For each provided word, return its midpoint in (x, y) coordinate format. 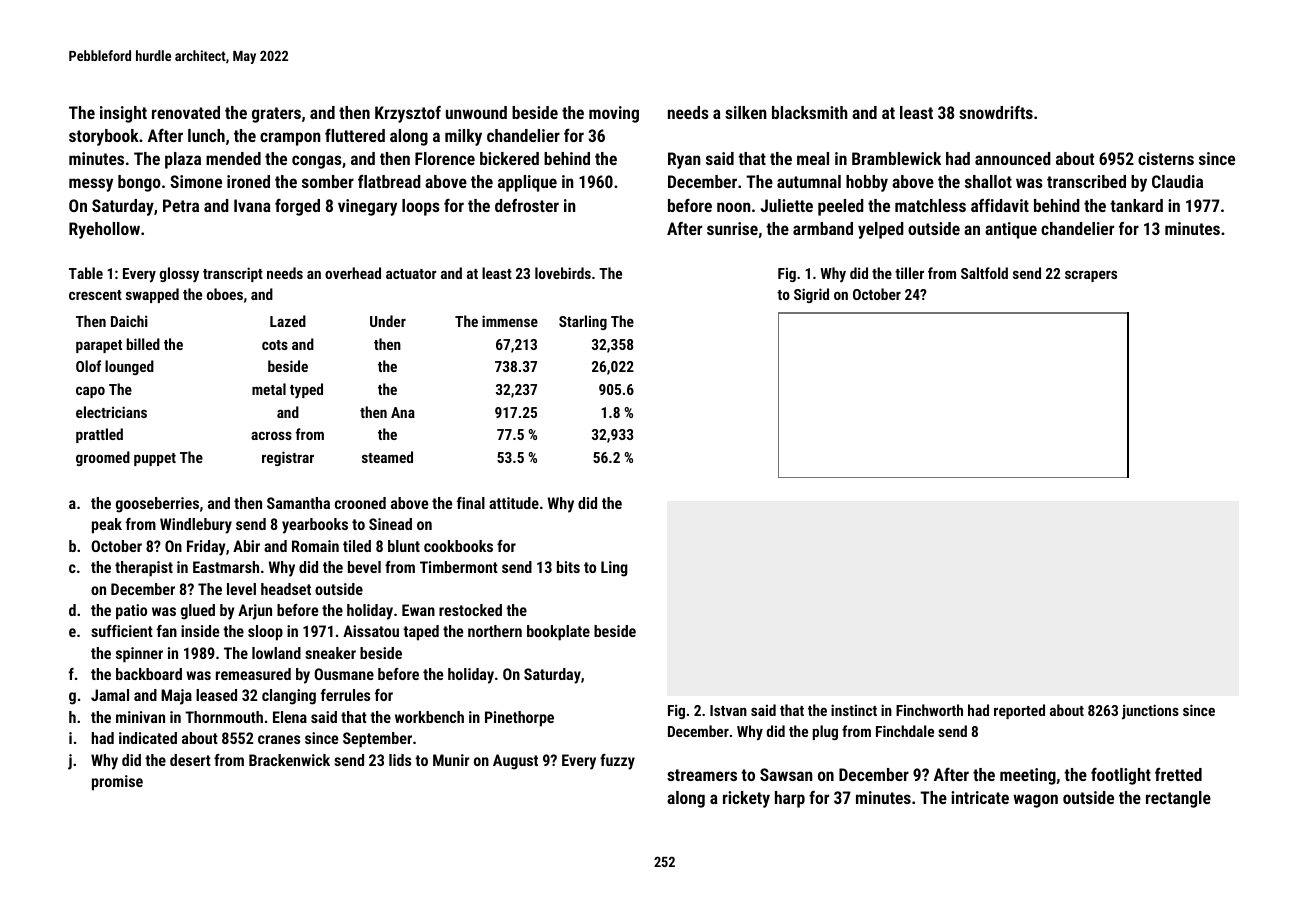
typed (306, 391)
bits (568, 567)
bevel (364, 567)
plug (825, 732)
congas (317, 162)
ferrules (345, 695)
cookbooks (458, 546)
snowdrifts (996, 112)
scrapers (1091, 276)
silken (746, 112)
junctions (1150, 712)
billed (143, 344)
